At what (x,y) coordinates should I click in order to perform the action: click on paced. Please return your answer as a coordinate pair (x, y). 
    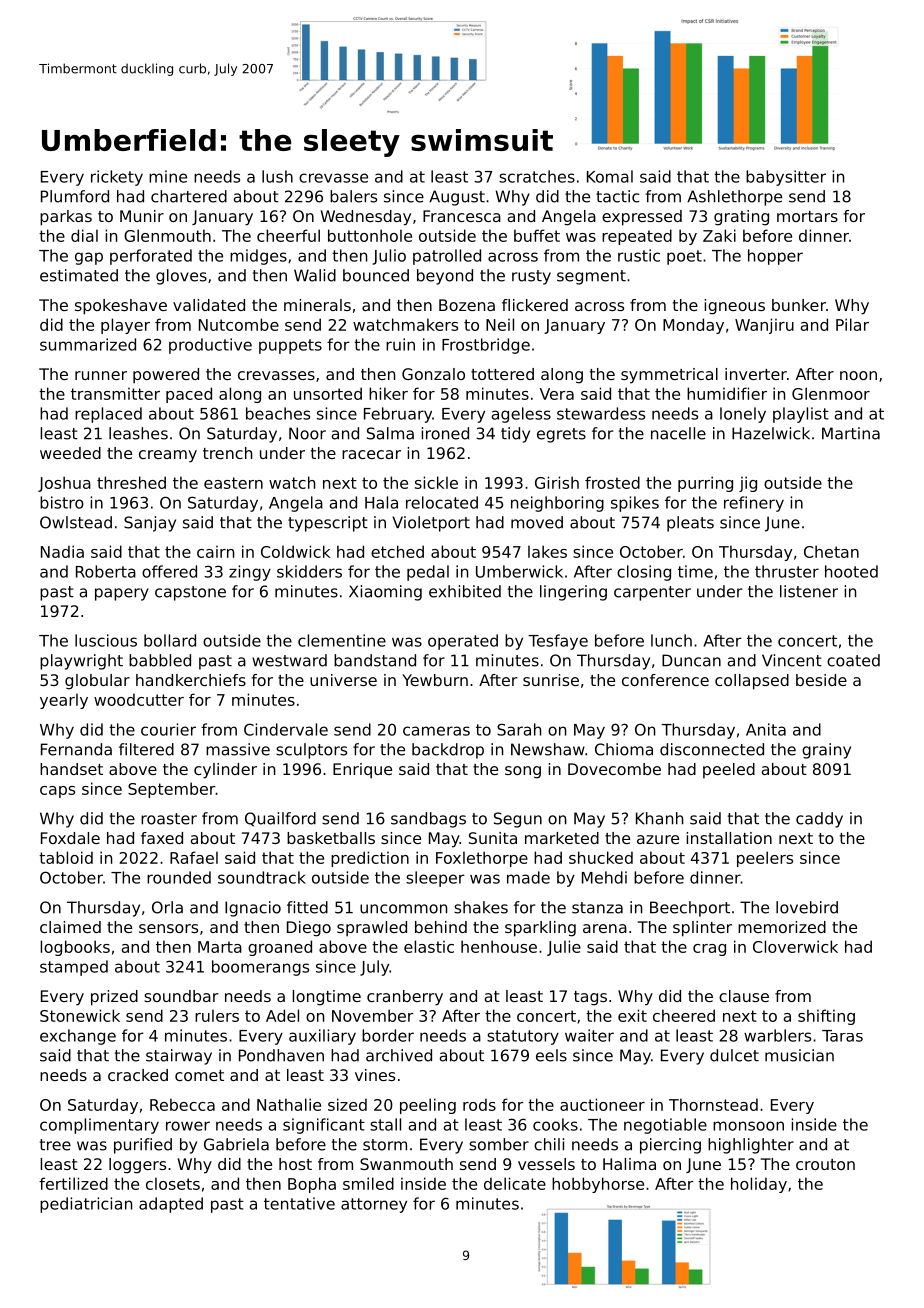
    Looking at the image, I should click on (189, 395).
